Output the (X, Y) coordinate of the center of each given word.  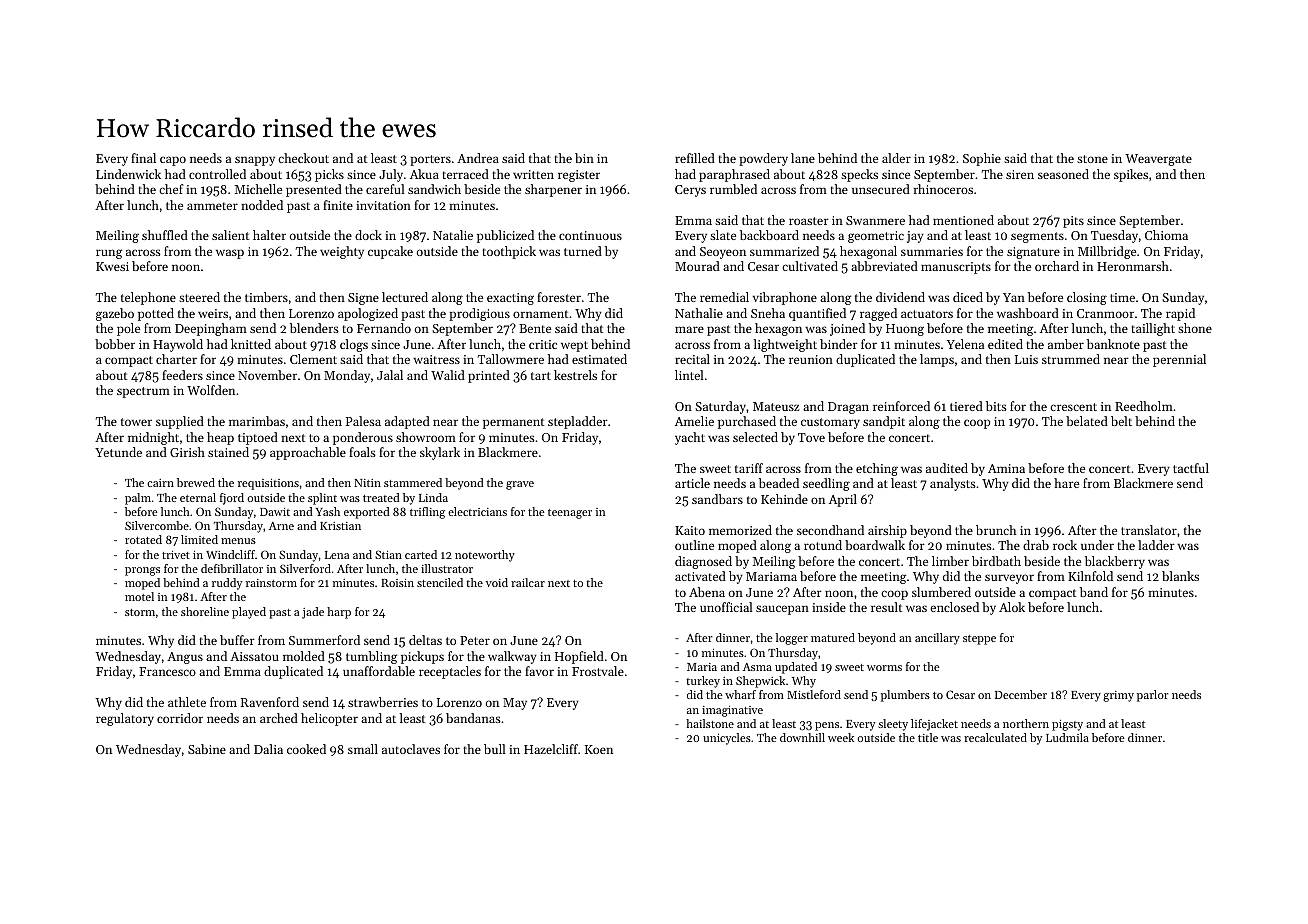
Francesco (167, 671)
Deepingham (211, 329)
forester (559, 297)
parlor (1152, 696)
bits (996, 406)
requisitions (268, 484)
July (391, 175)
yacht (690, 438)
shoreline (205, 611)
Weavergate (1158, 160)
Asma (757, 667)
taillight (1153, 329)
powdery (763, 159)
